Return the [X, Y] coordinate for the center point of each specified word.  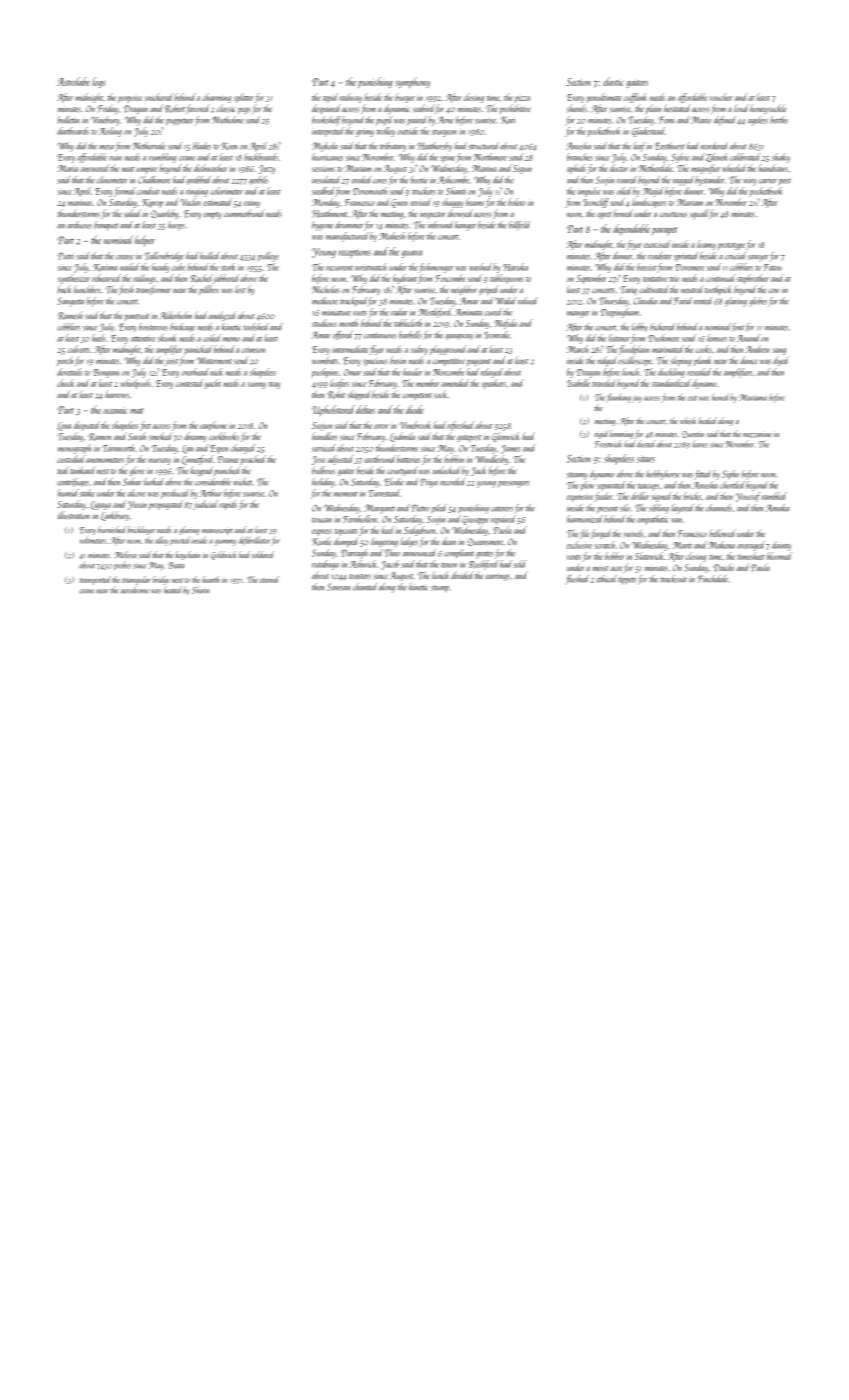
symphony [412, 82]
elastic [613, 81]
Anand [748, 338]
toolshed [256, 327]
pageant [479, 362]
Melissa [125, 555]
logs [99, 82]
